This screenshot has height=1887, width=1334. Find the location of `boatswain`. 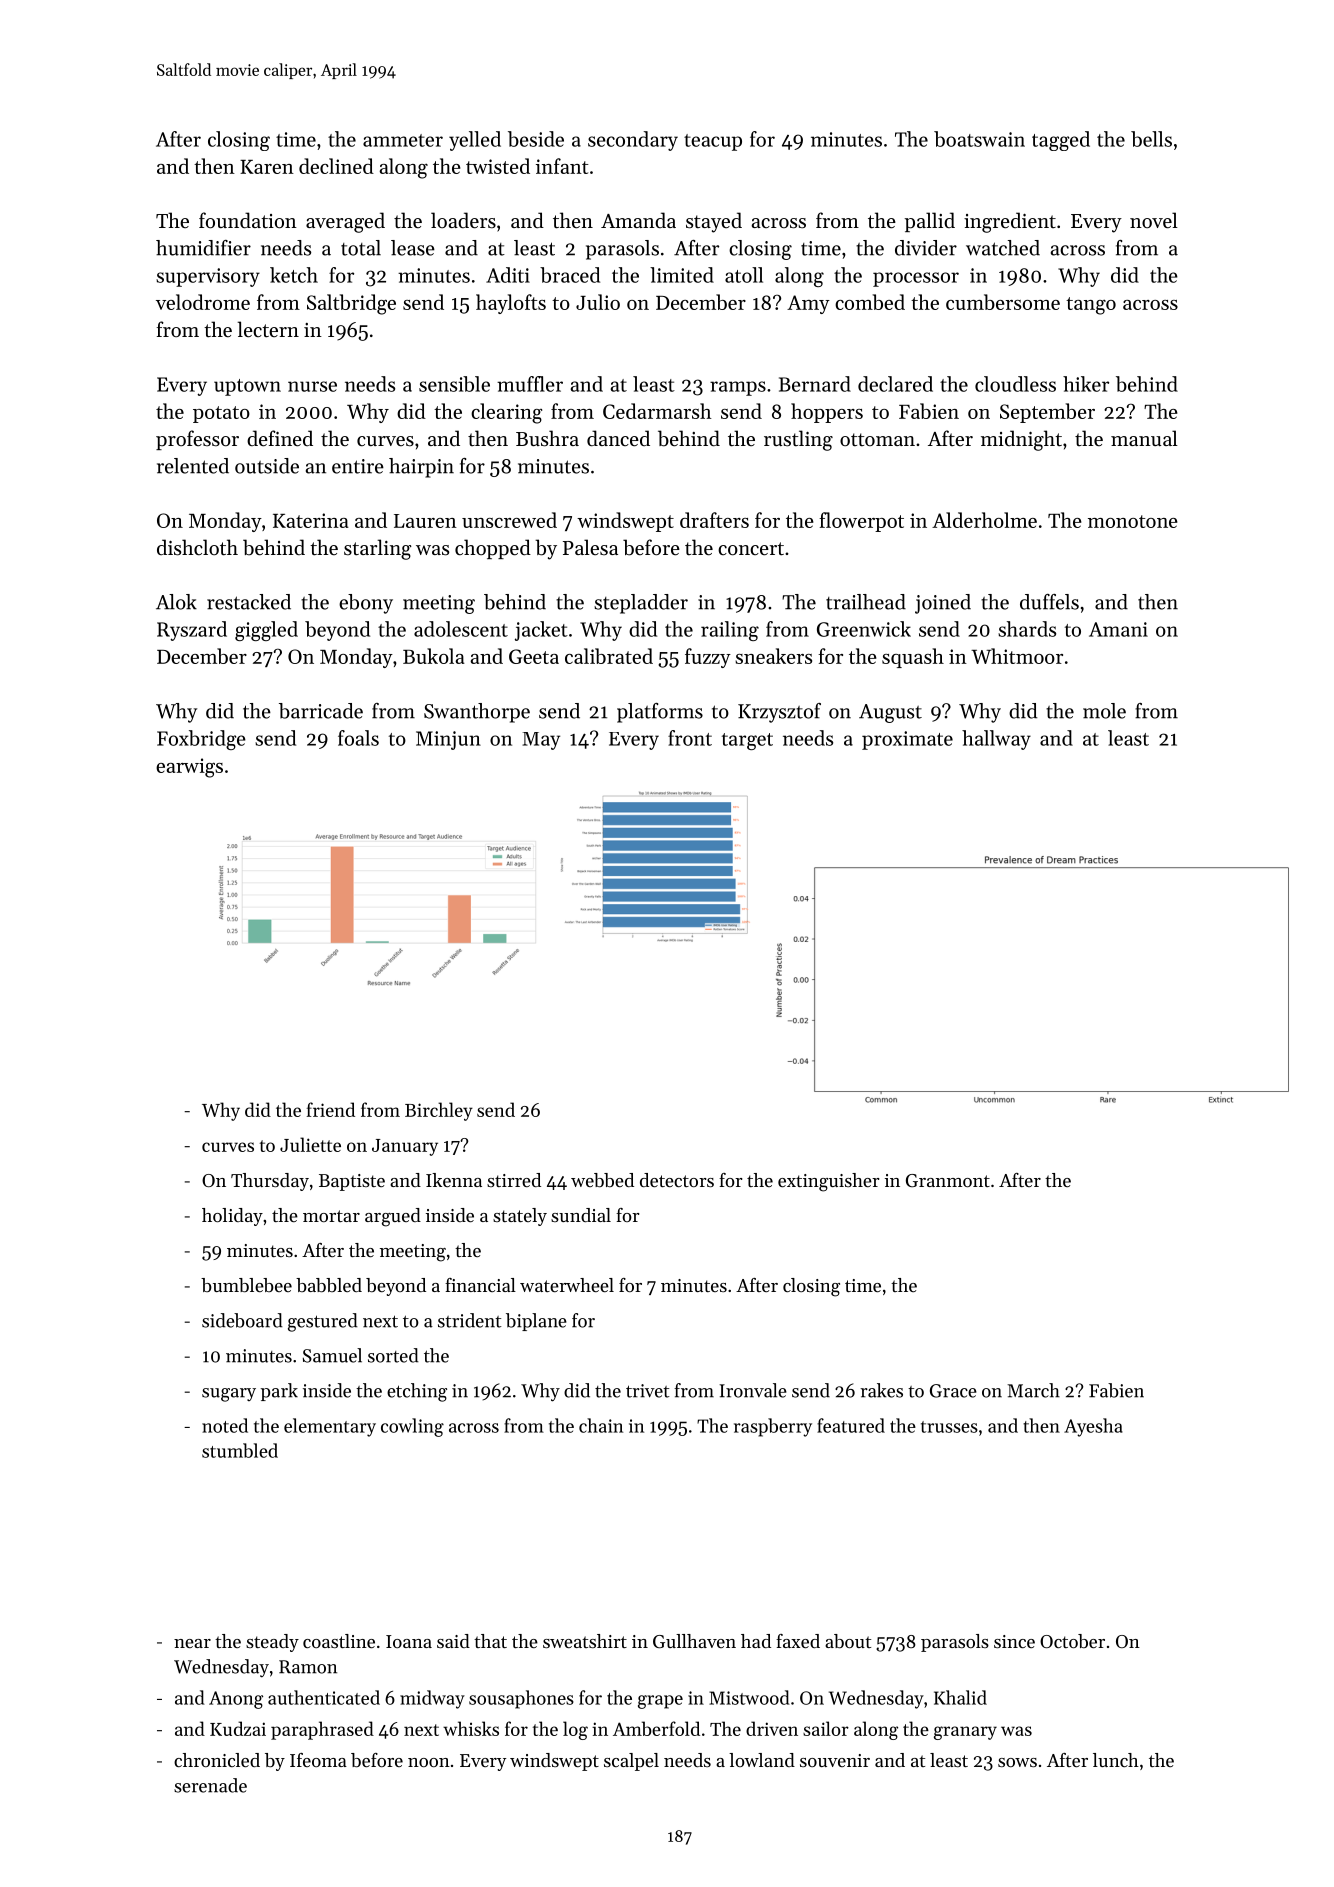

boatswain is located at coordinates (979, 139).
